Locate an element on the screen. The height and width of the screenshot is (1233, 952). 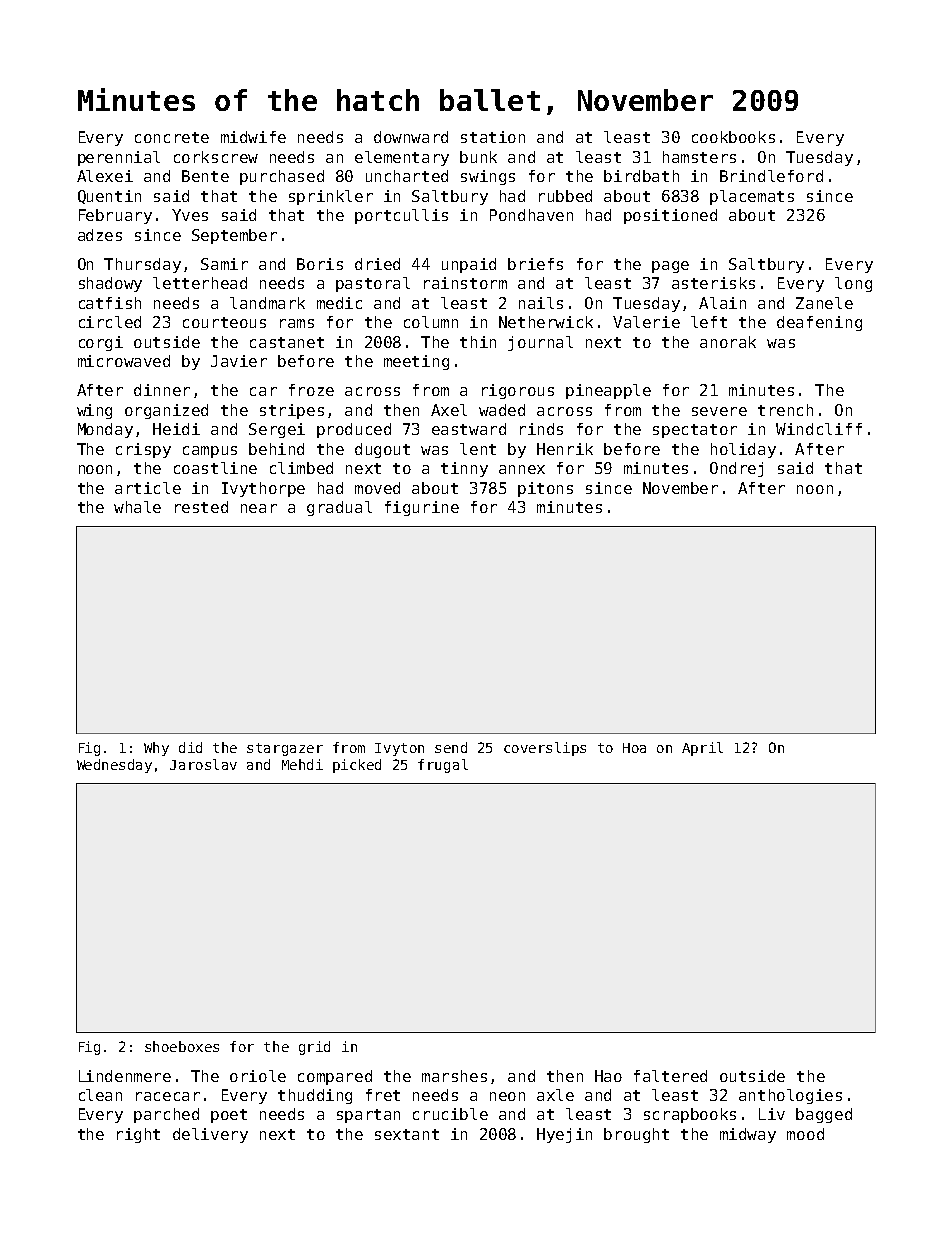
April is located at coordinates (702, 749).
